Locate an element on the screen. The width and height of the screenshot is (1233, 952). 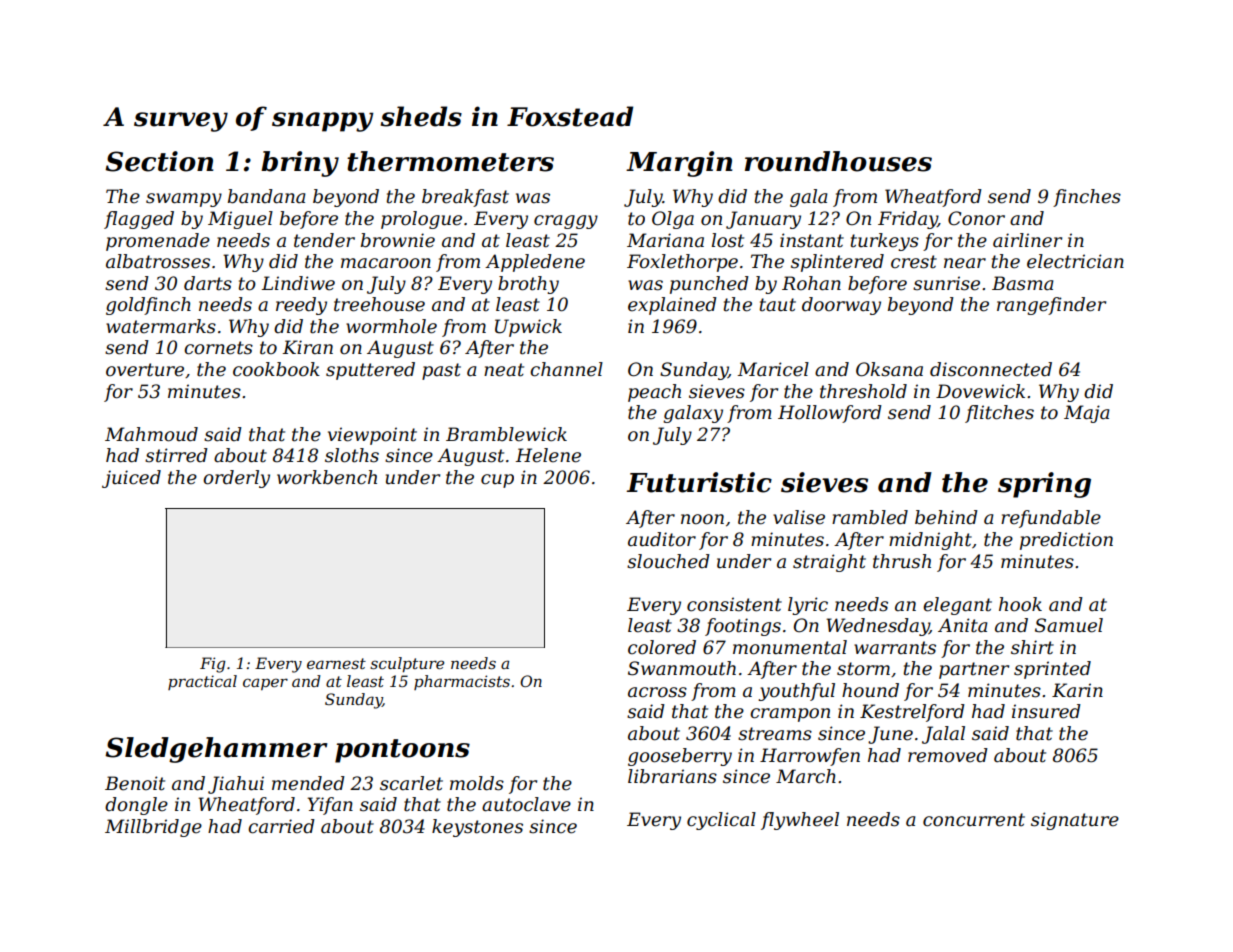
midnight is located at coordinates (930, 541).
